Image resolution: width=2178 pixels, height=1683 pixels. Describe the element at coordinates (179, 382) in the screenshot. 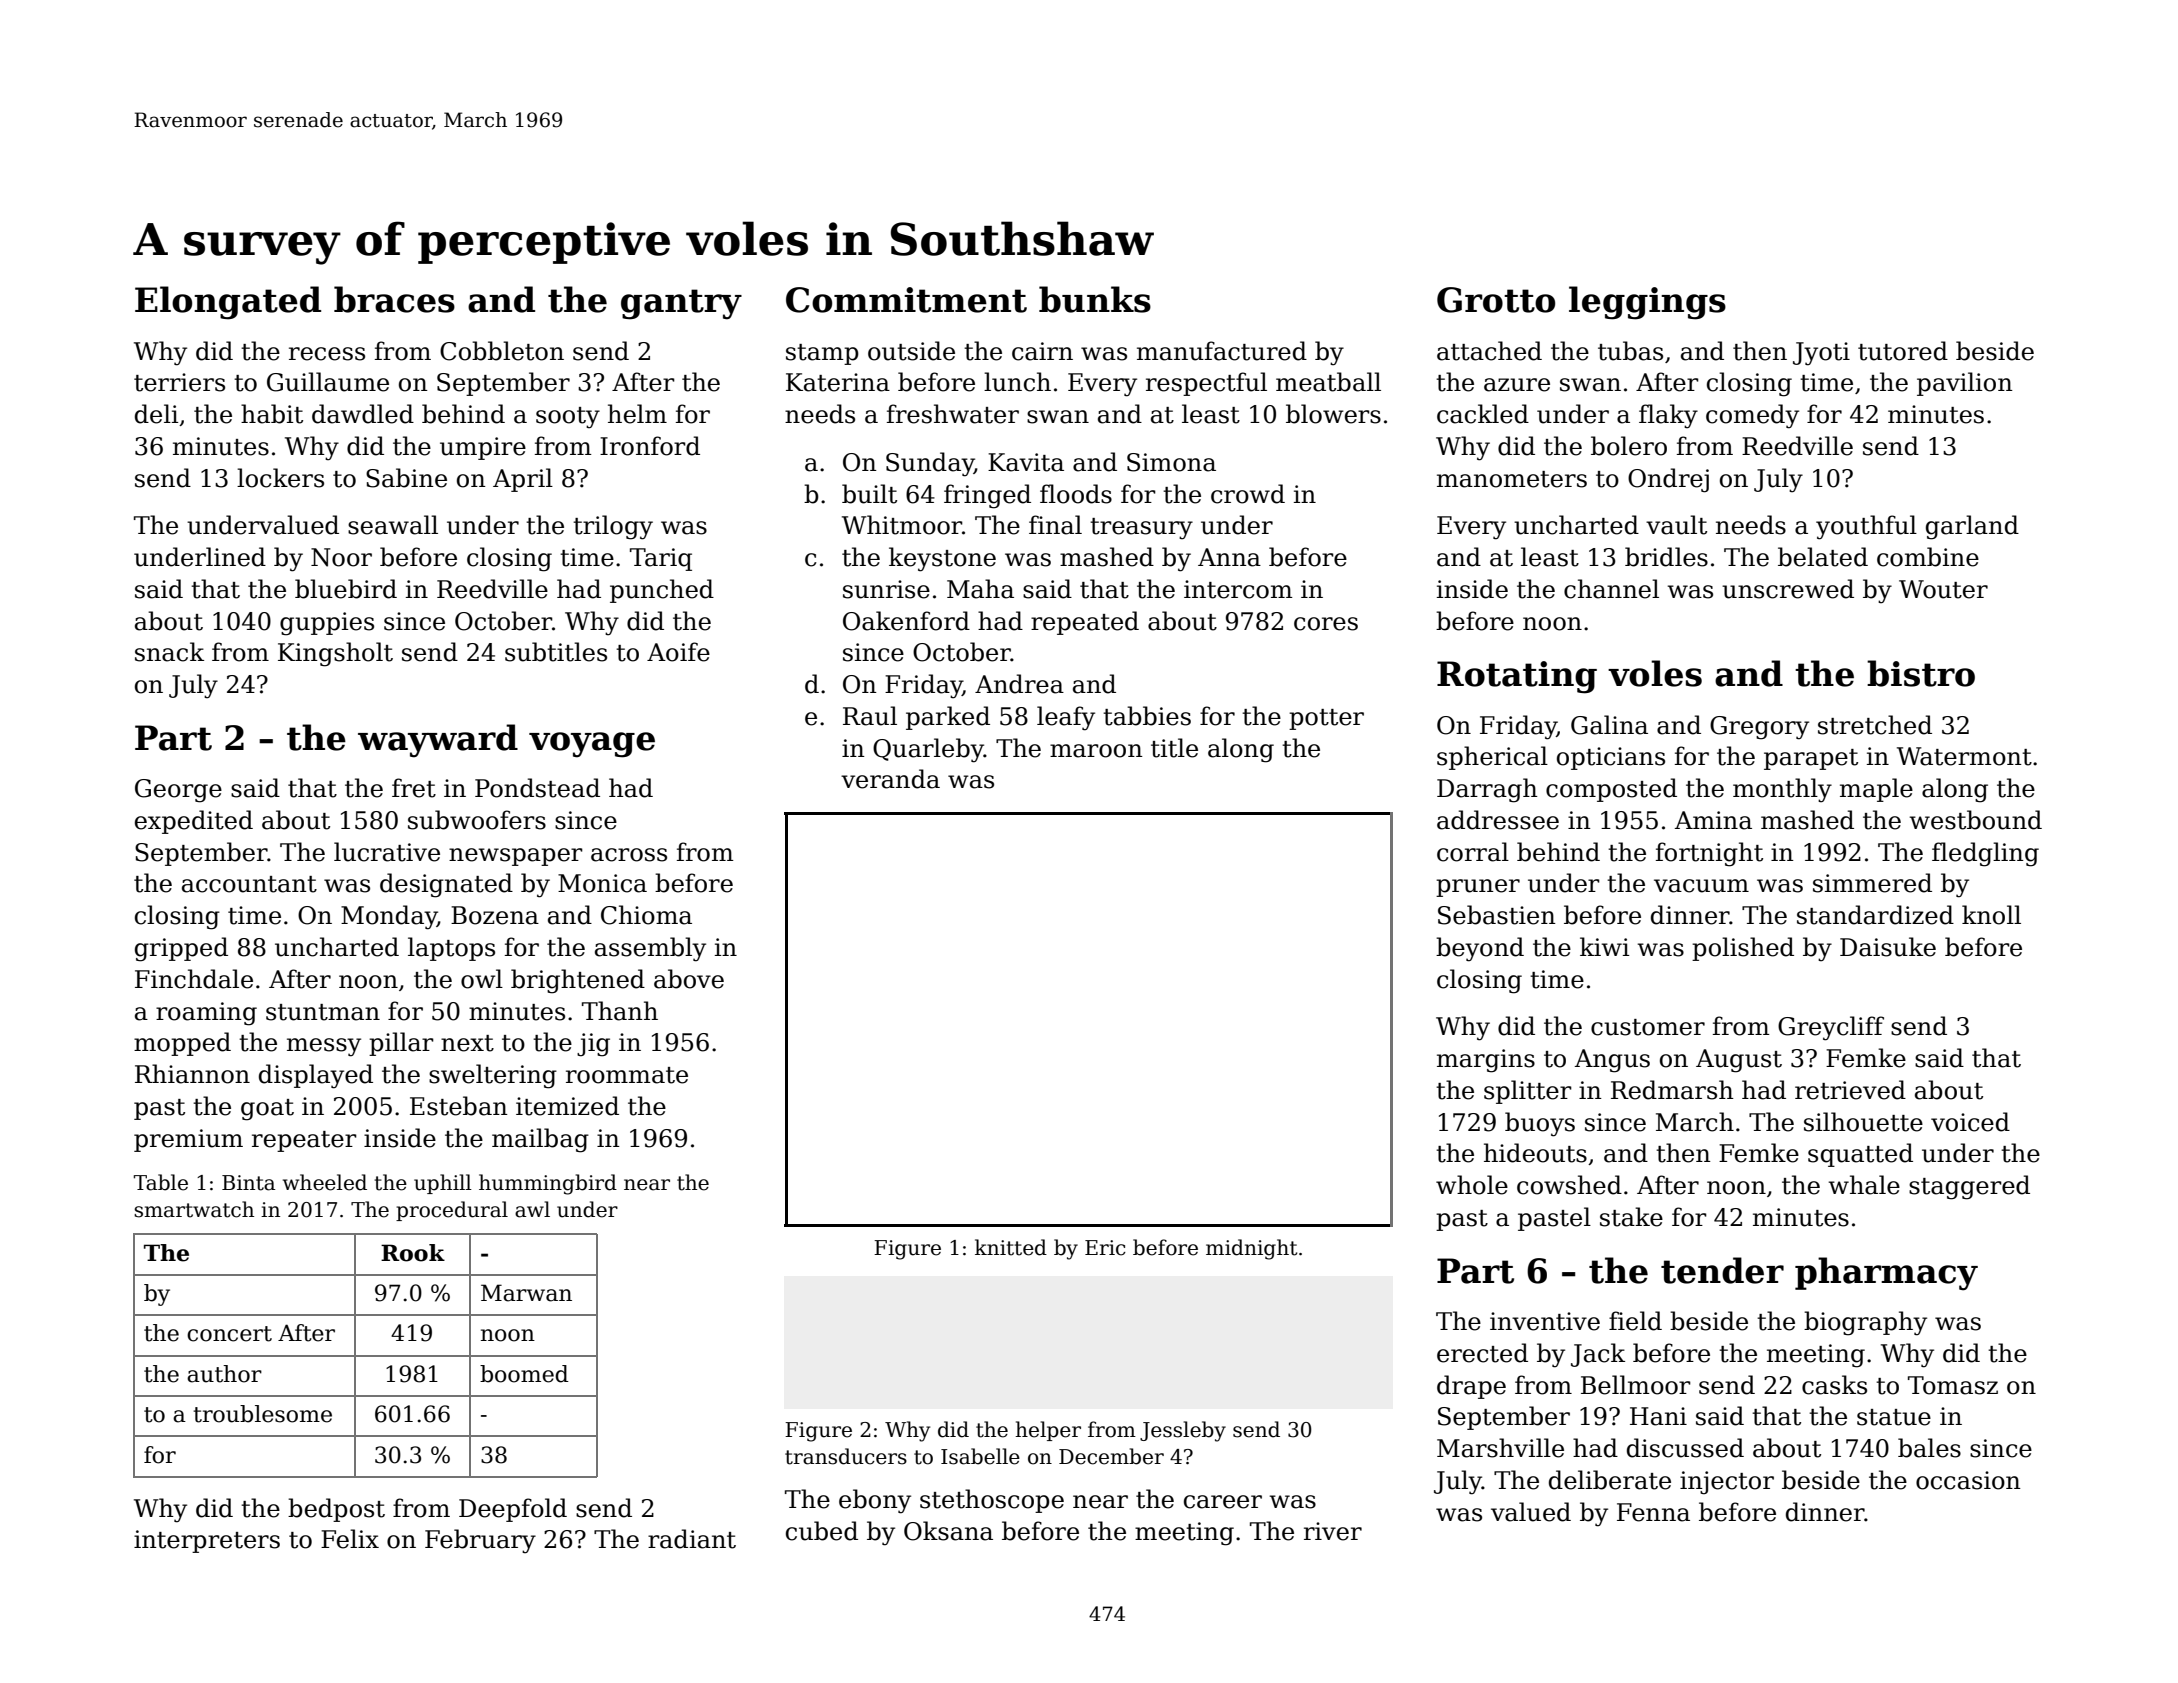

I see `terriers` at that location.
